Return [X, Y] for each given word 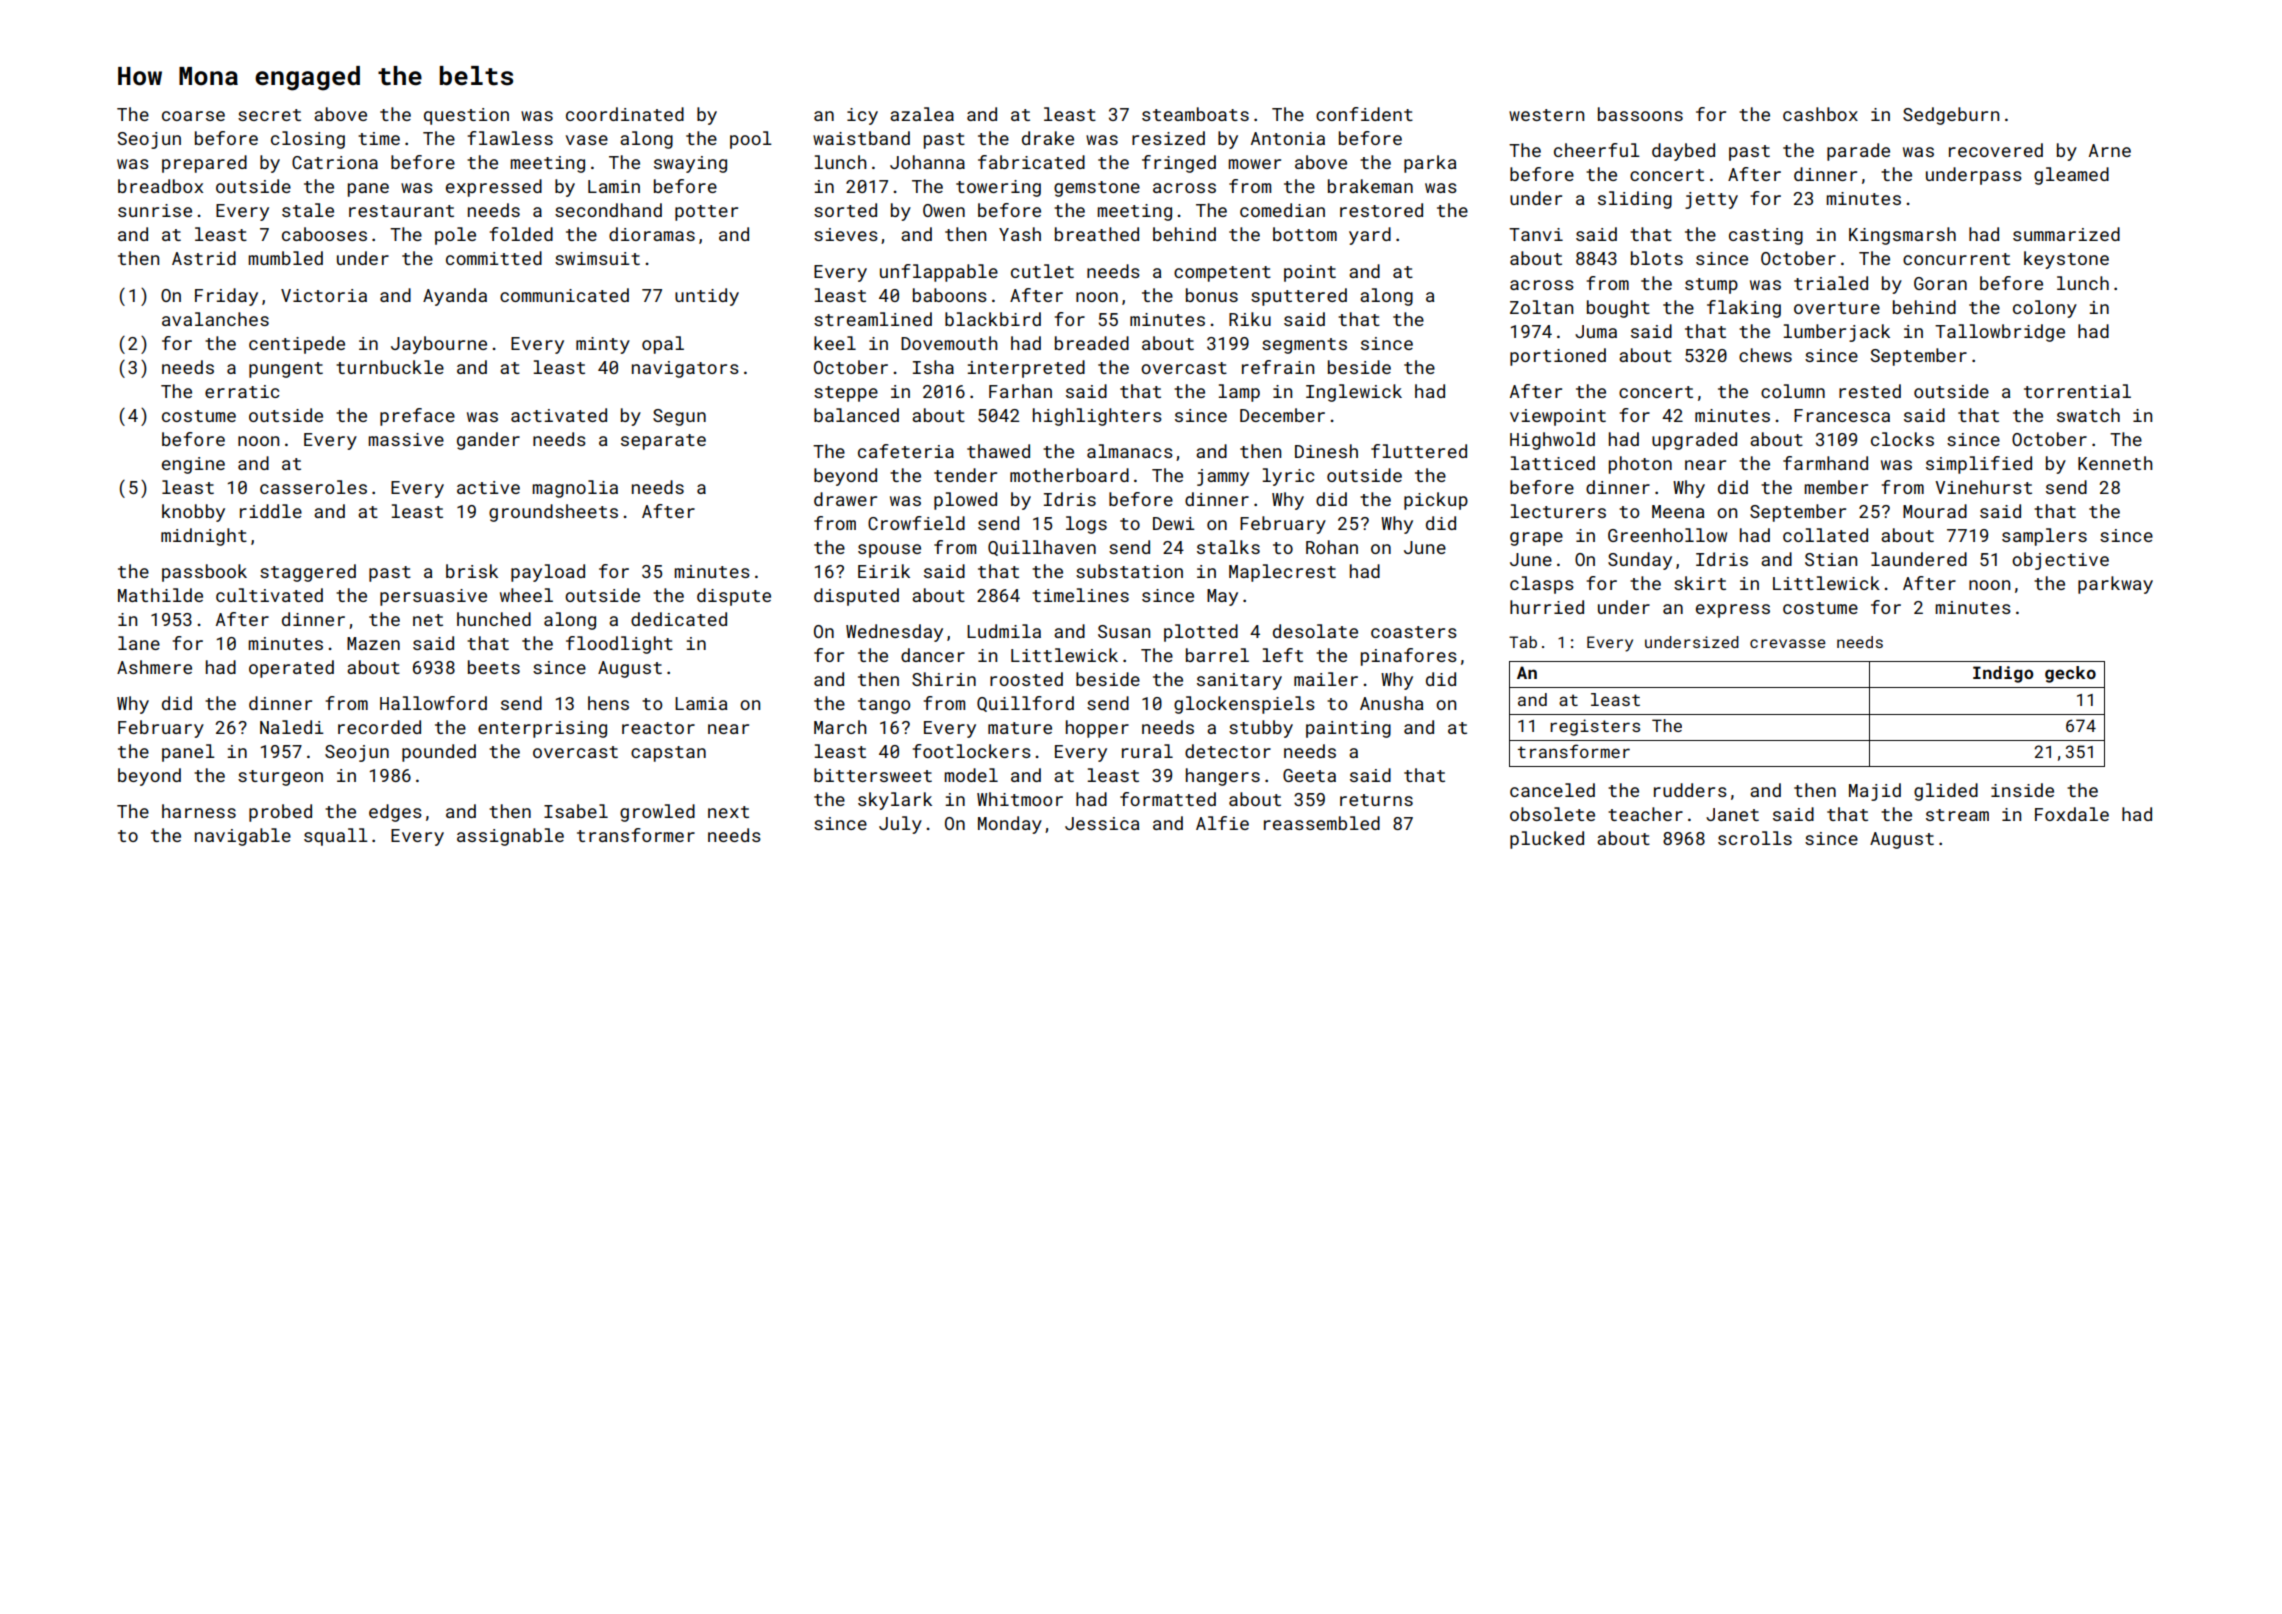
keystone [2066, 260]
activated [559, 415]
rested [1870, 391]
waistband [861, 138]
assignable [510, 837]
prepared [204, 164]
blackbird [993, 319]
